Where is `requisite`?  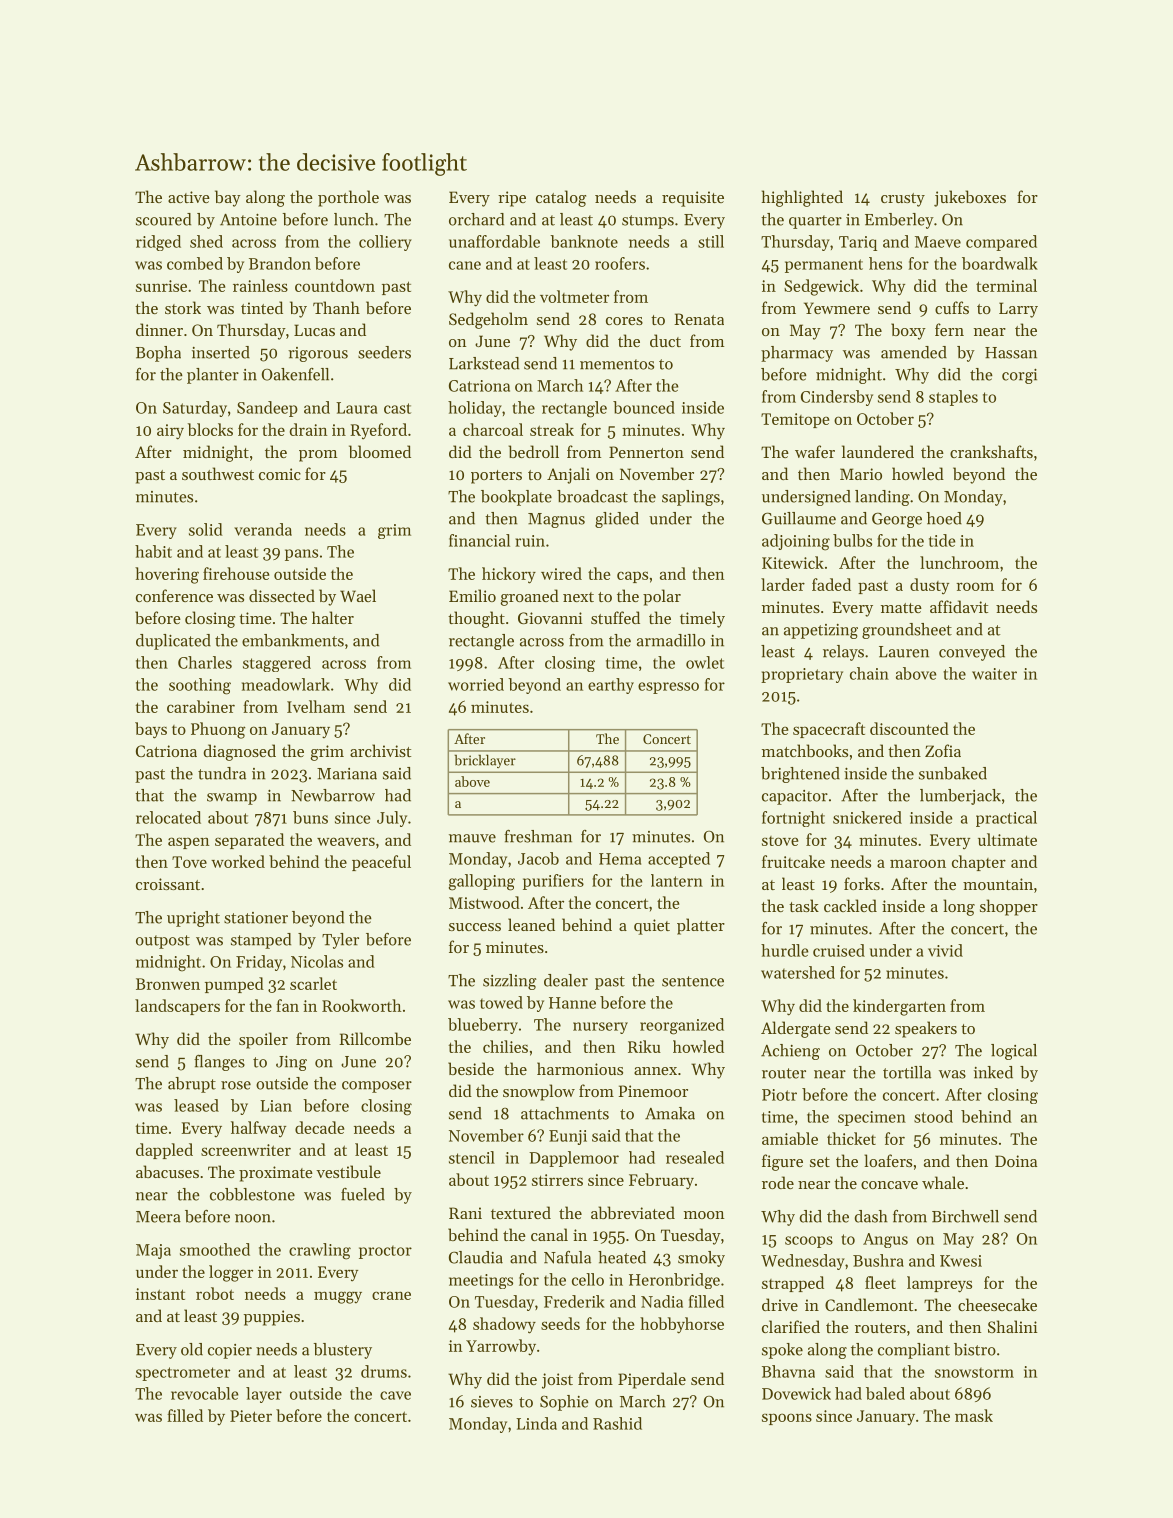 requisite is located at coordinates (693, 199).
